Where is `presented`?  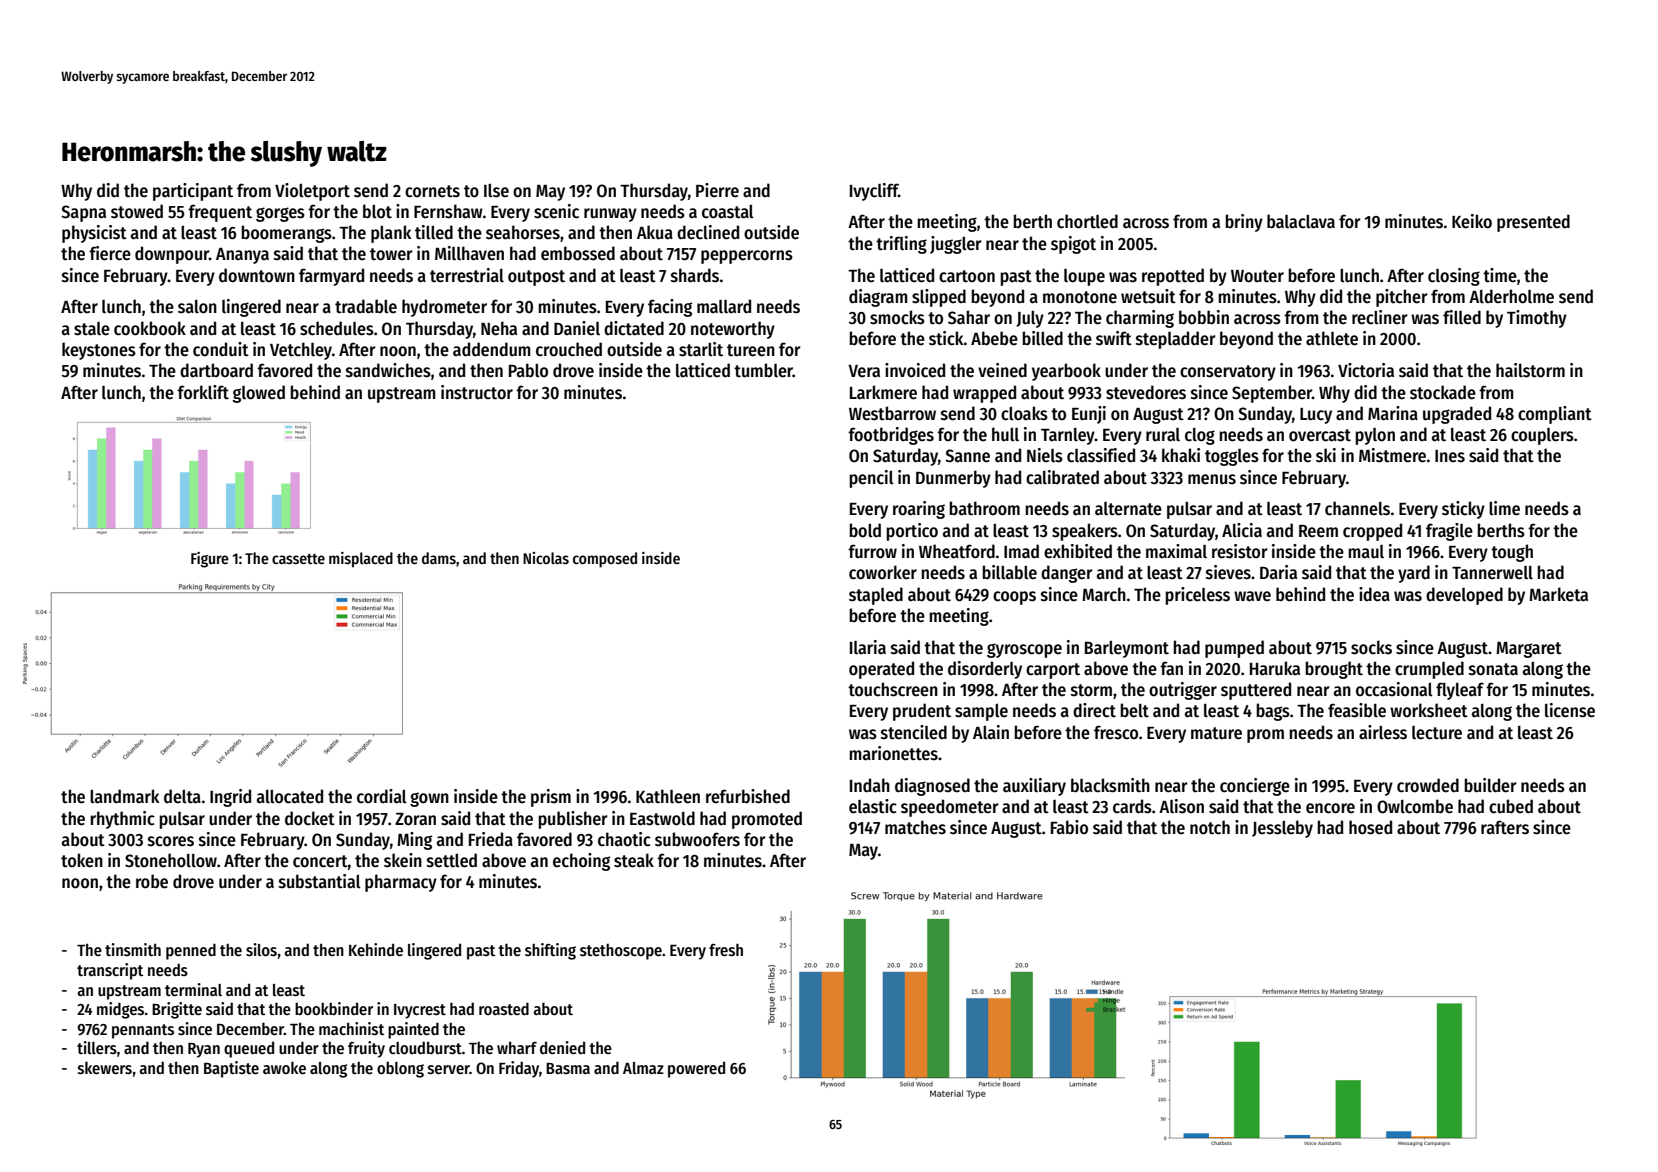 presented is located at coordinates (1533, 223).
